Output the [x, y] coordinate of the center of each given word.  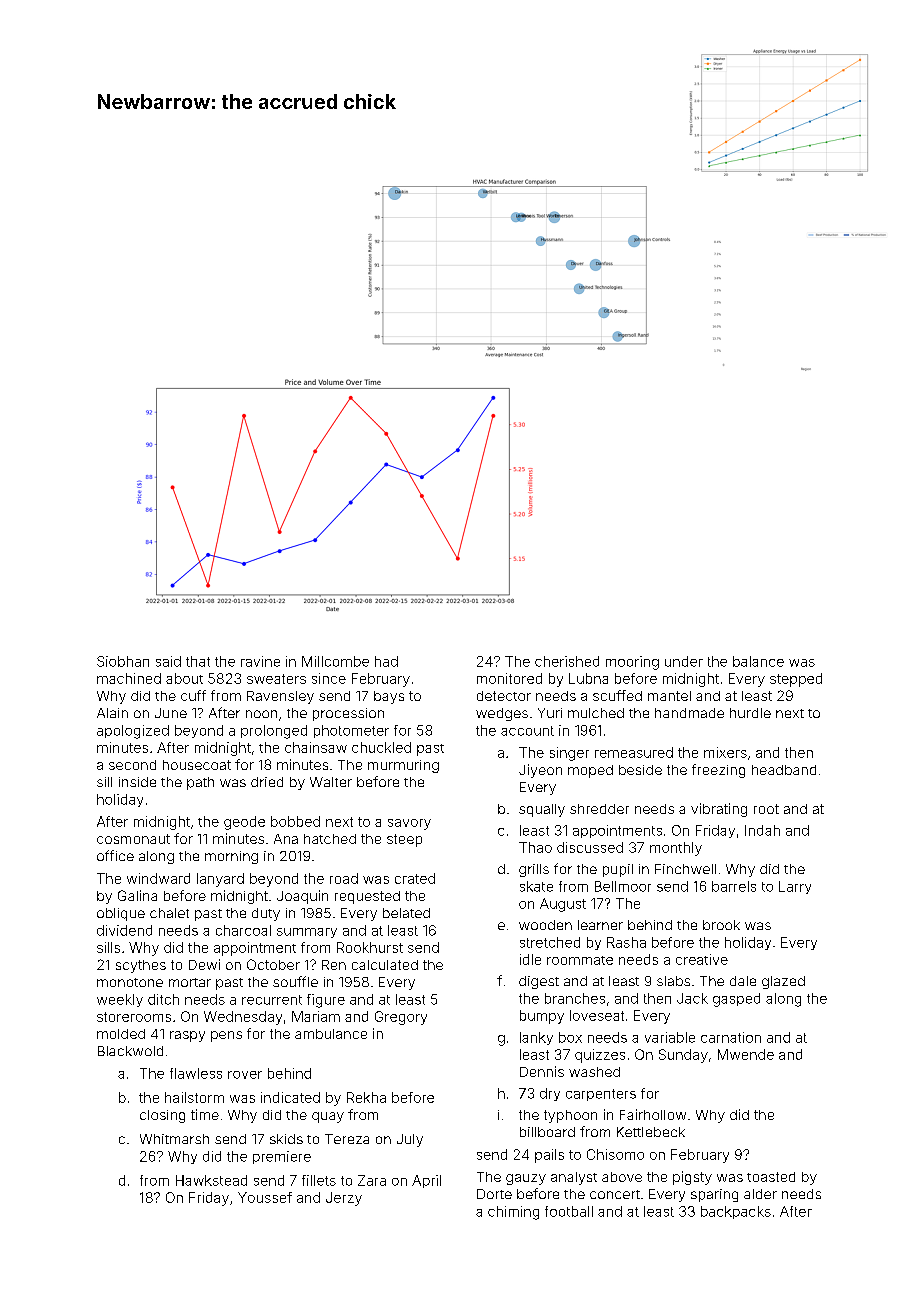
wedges [502, 714]
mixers [725, 752]
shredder [599, 809]
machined [129, 678]
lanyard [220, 880]
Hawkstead [211, 1180]
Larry [795, 887]
